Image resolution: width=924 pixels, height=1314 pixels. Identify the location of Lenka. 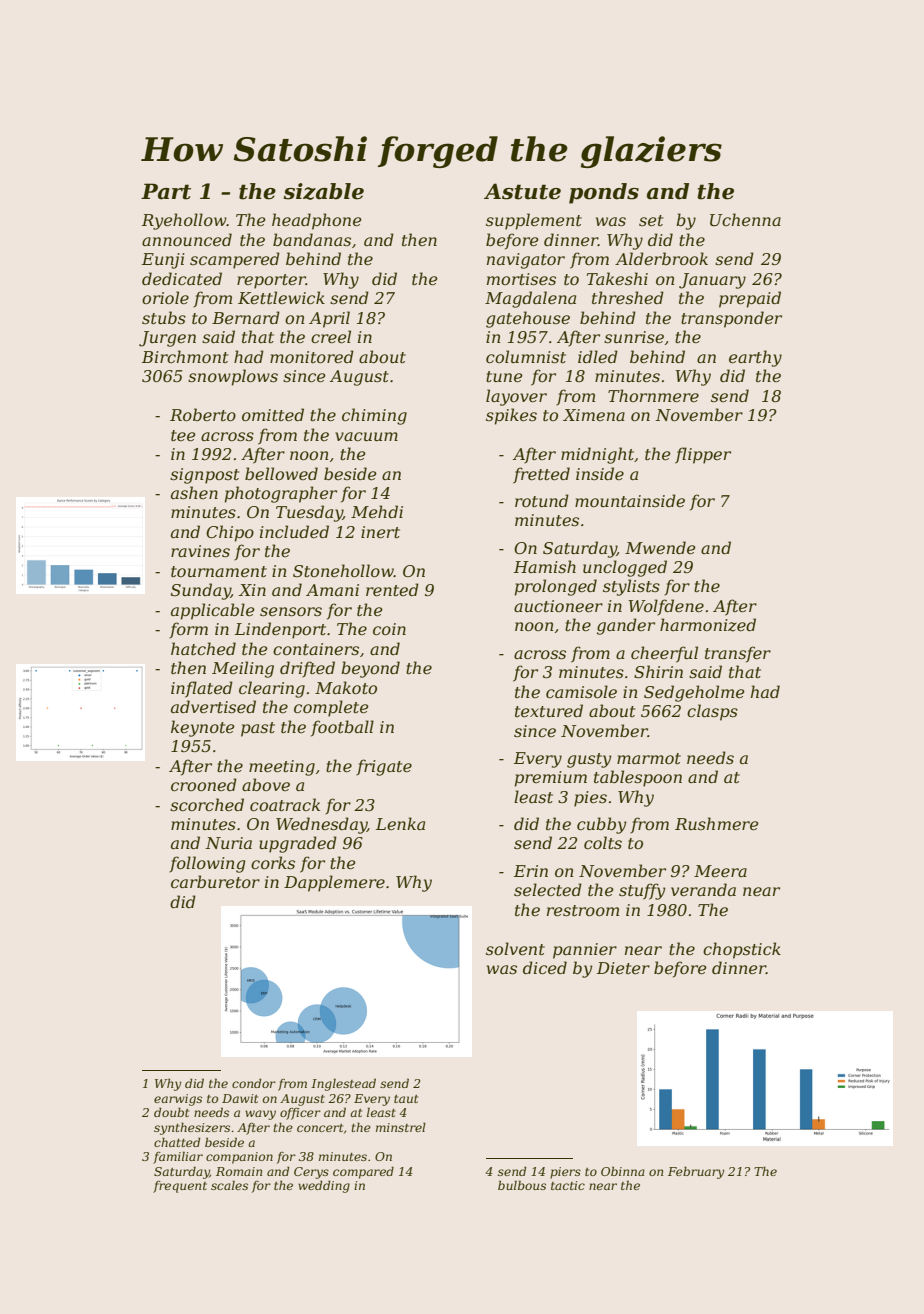
(400, 823).
